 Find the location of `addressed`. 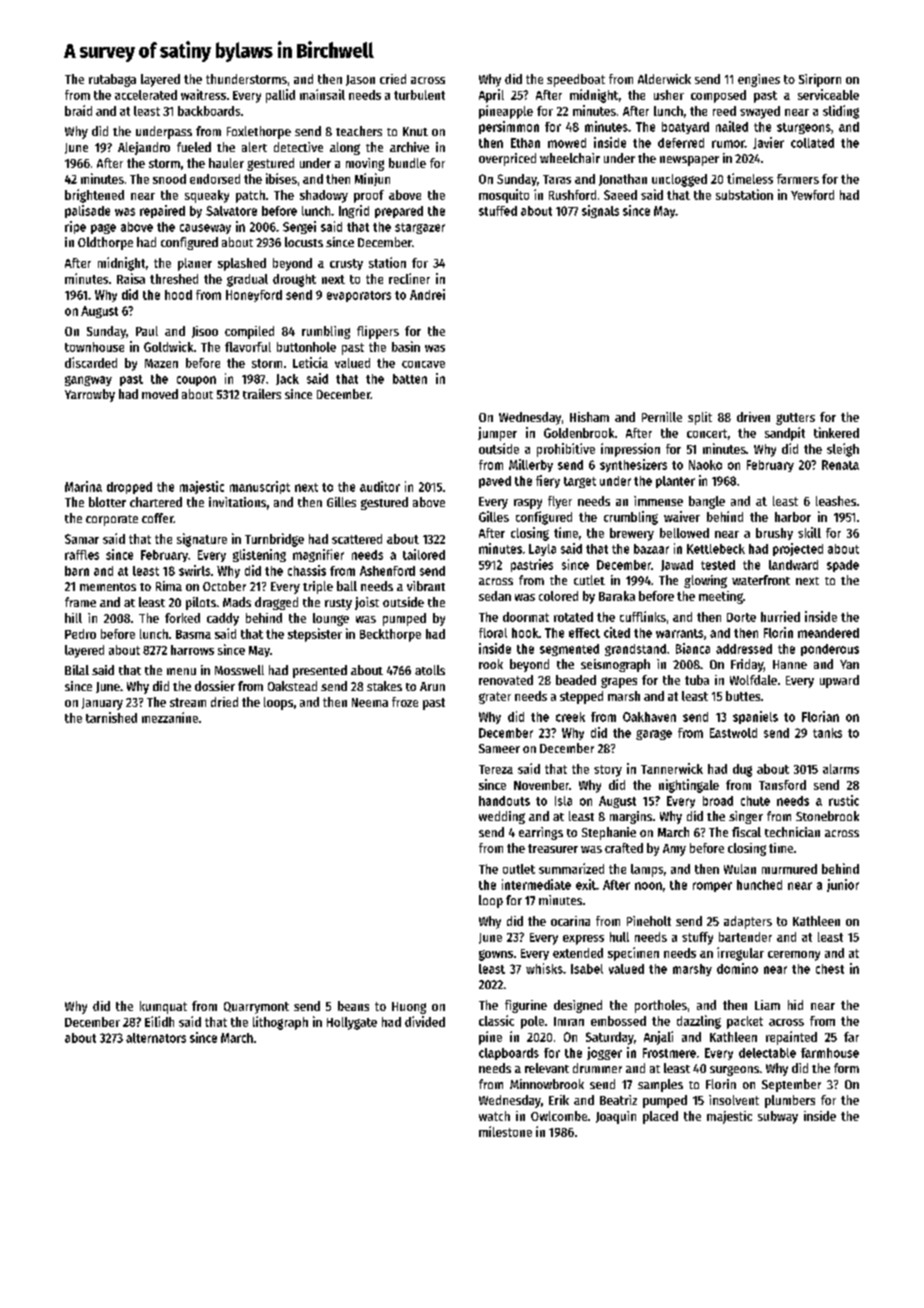

addressed is located at coordinates (744, 649).
